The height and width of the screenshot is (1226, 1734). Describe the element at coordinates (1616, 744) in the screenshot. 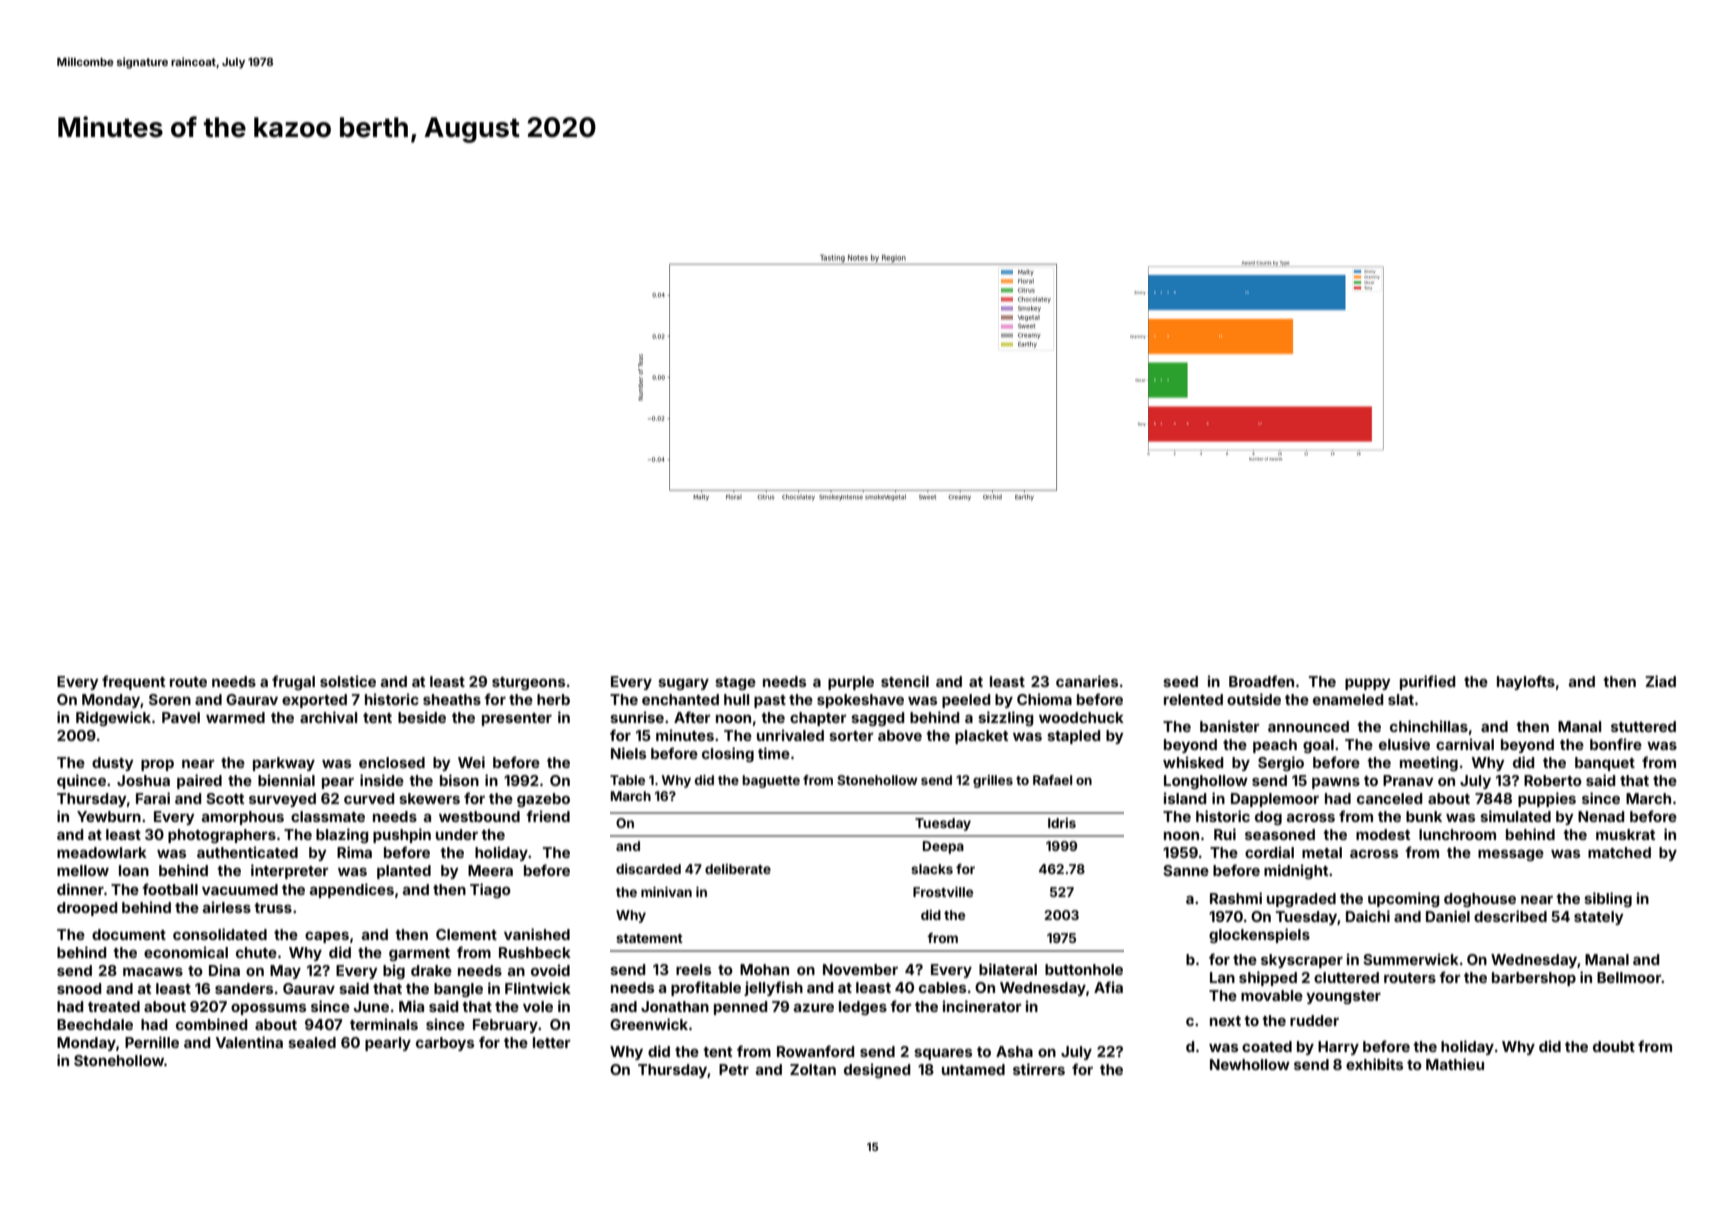

I see `bonfire` at that location.
